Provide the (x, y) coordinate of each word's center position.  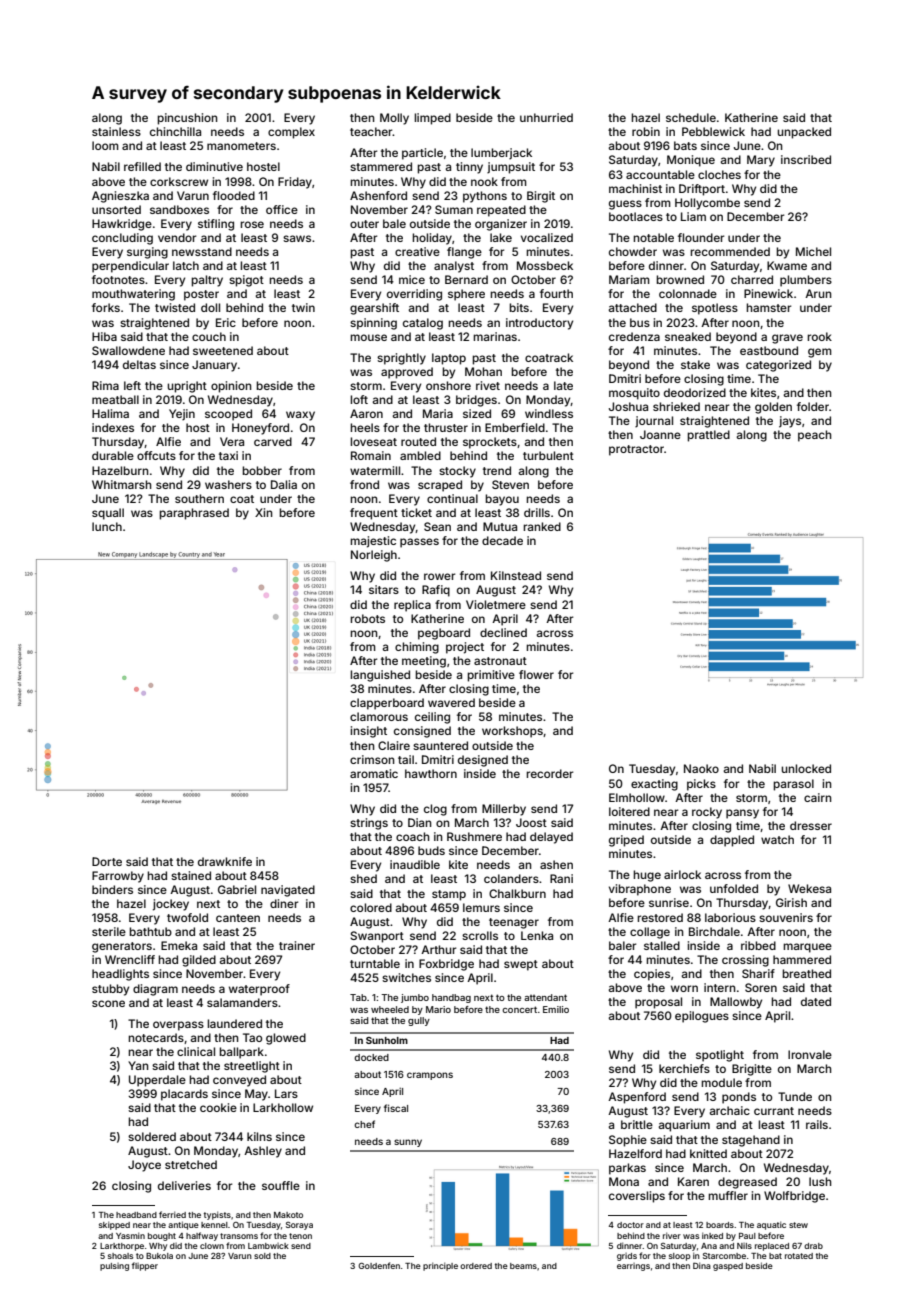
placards (184, 1095)
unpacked (804, 133)
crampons (430, 1076)
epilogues (702, 1017)
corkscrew (179, 181)
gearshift (374, 309)
